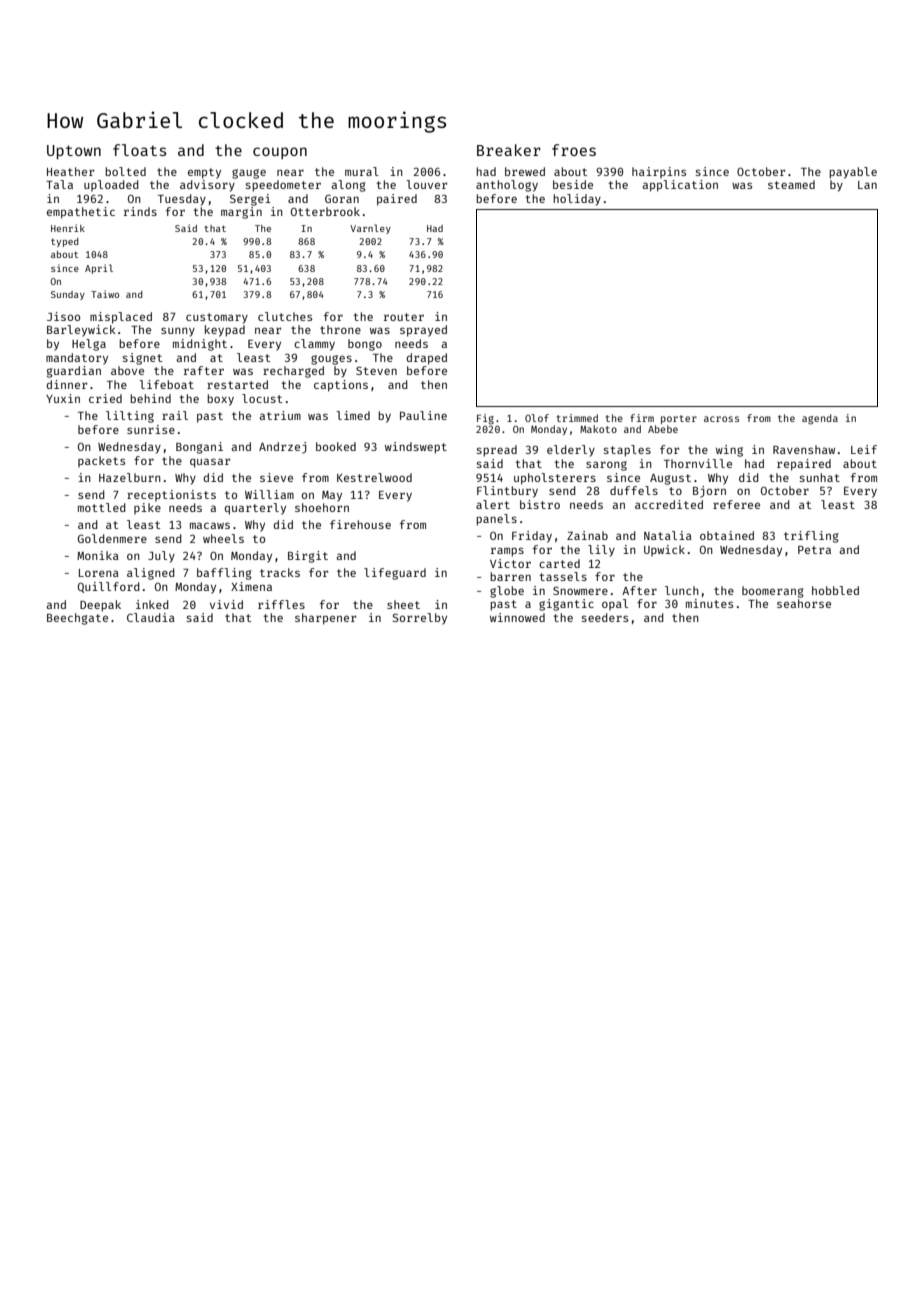 This screenshot has width=924, height=1308. Describe the element at coordinates (606, 466) in the screenshot. I see `sarong` at that location.
